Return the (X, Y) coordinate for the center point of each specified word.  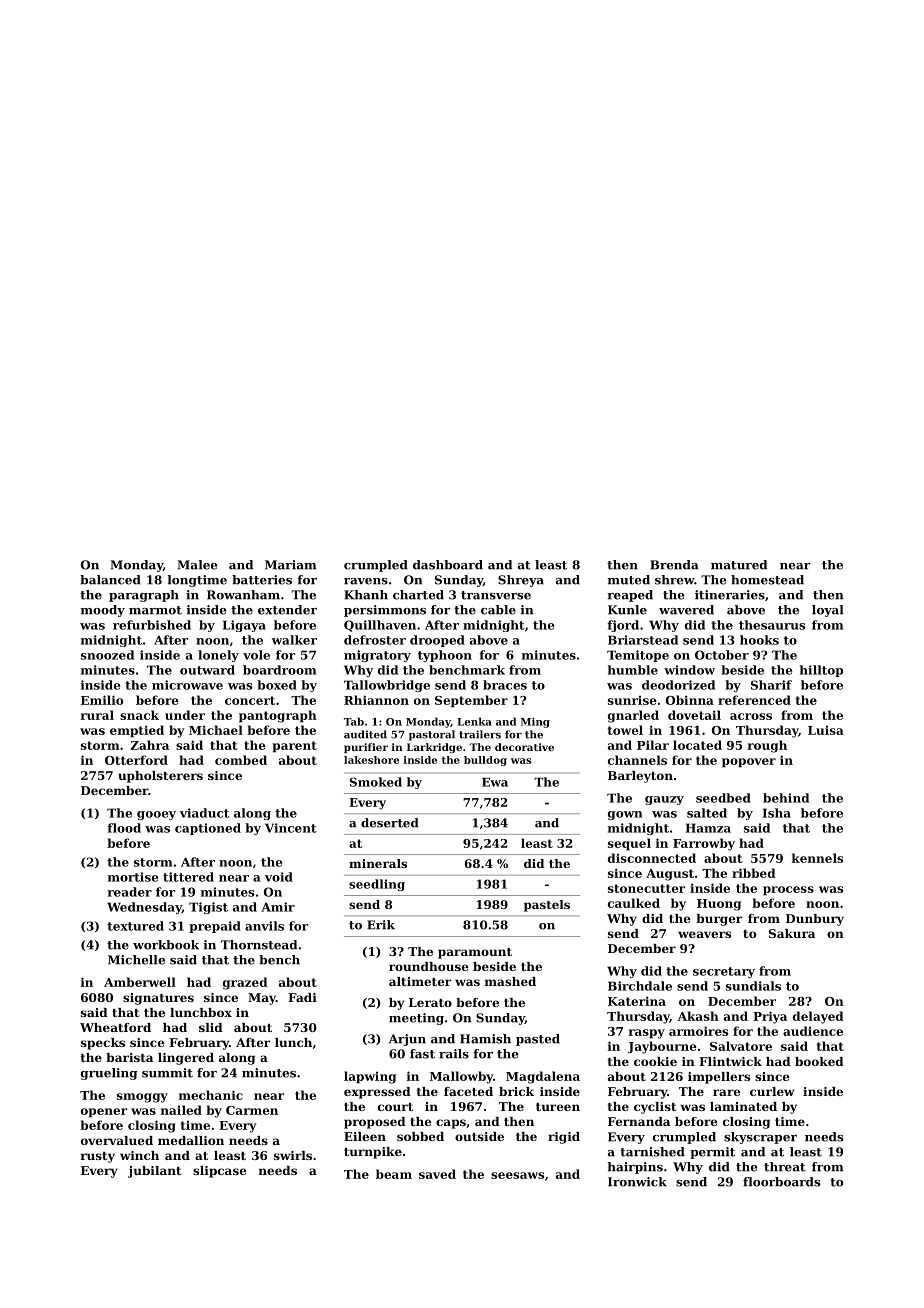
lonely (218, 656)
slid (211, 1027)
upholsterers (160, 777)
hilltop (821, 671)
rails (454, 1054)
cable (498, 610)
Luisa (826, 730)
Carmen (252, 1110)
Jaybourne (662, 1047)
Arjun (407, 1040)
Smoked (376, 782)
